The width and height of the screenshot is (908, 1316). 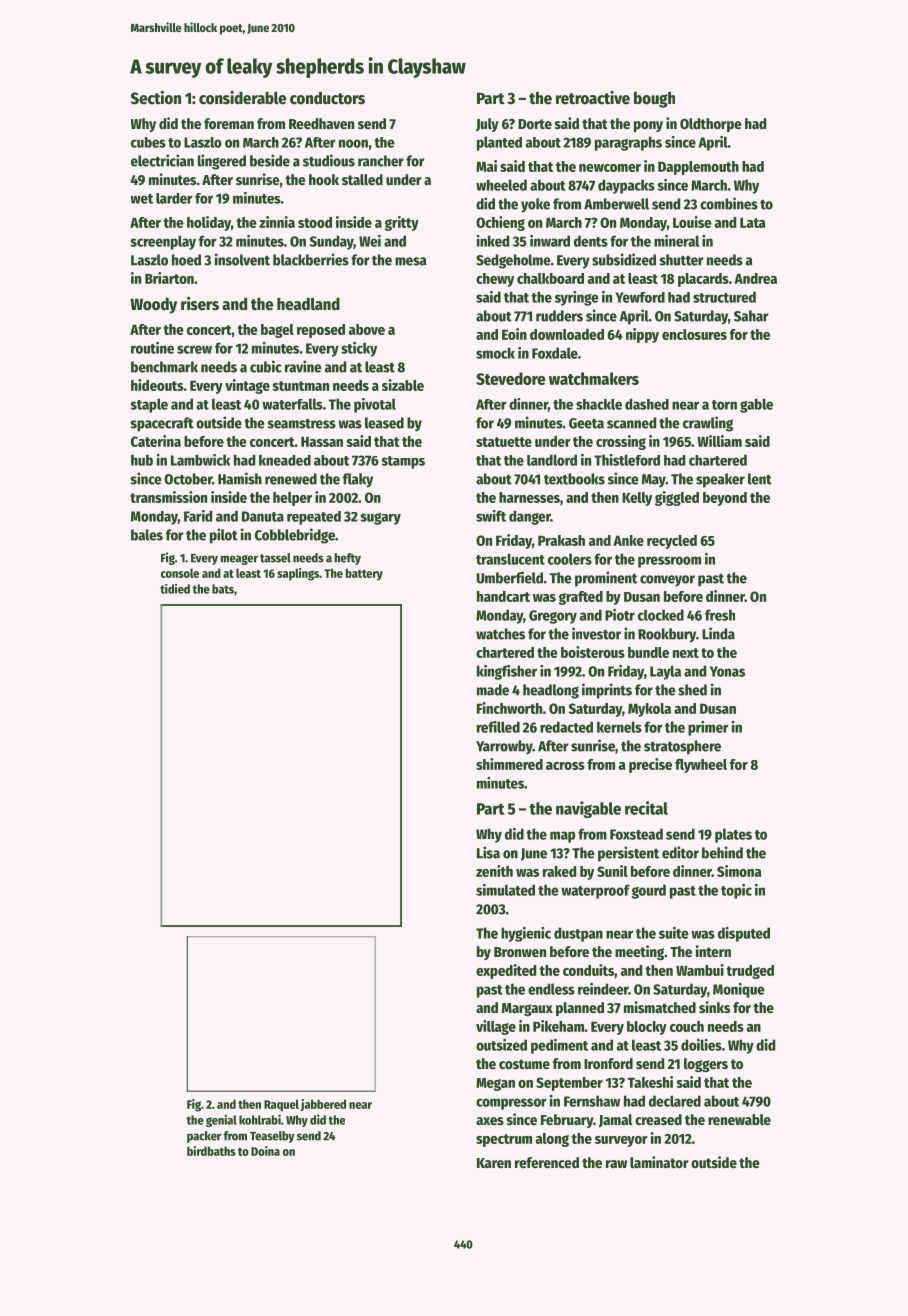 I want to click on tidied, so click(x=175, y=589).
